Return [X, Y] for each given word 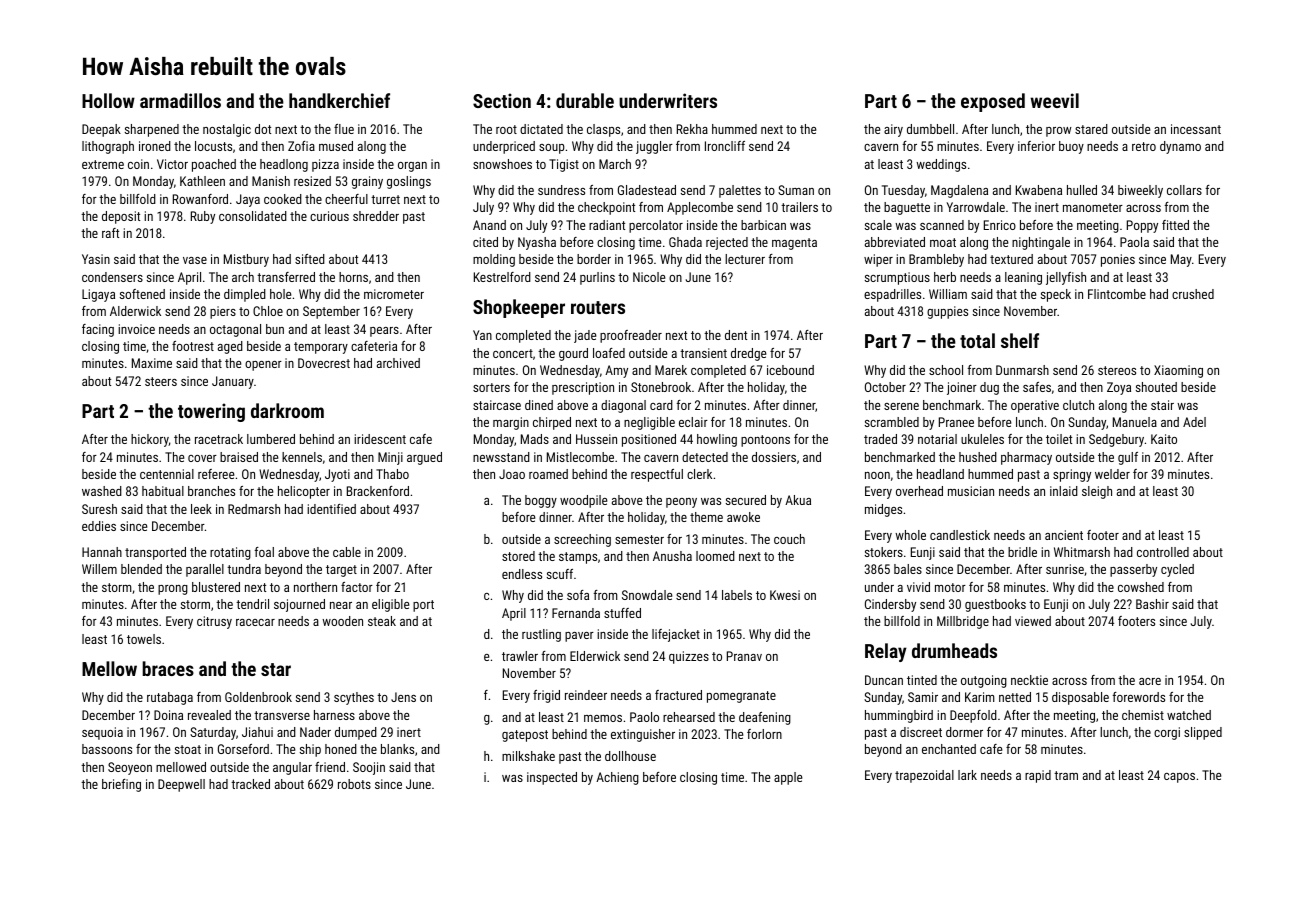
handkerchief [339, 100]
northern [315, 587]
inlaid [1064, 491]
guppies [947, 312]
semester [639, 539]
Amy [616, 371]
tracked [250, 784]
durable [585, 100]
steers [161, 381]
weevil [1055, 100]
